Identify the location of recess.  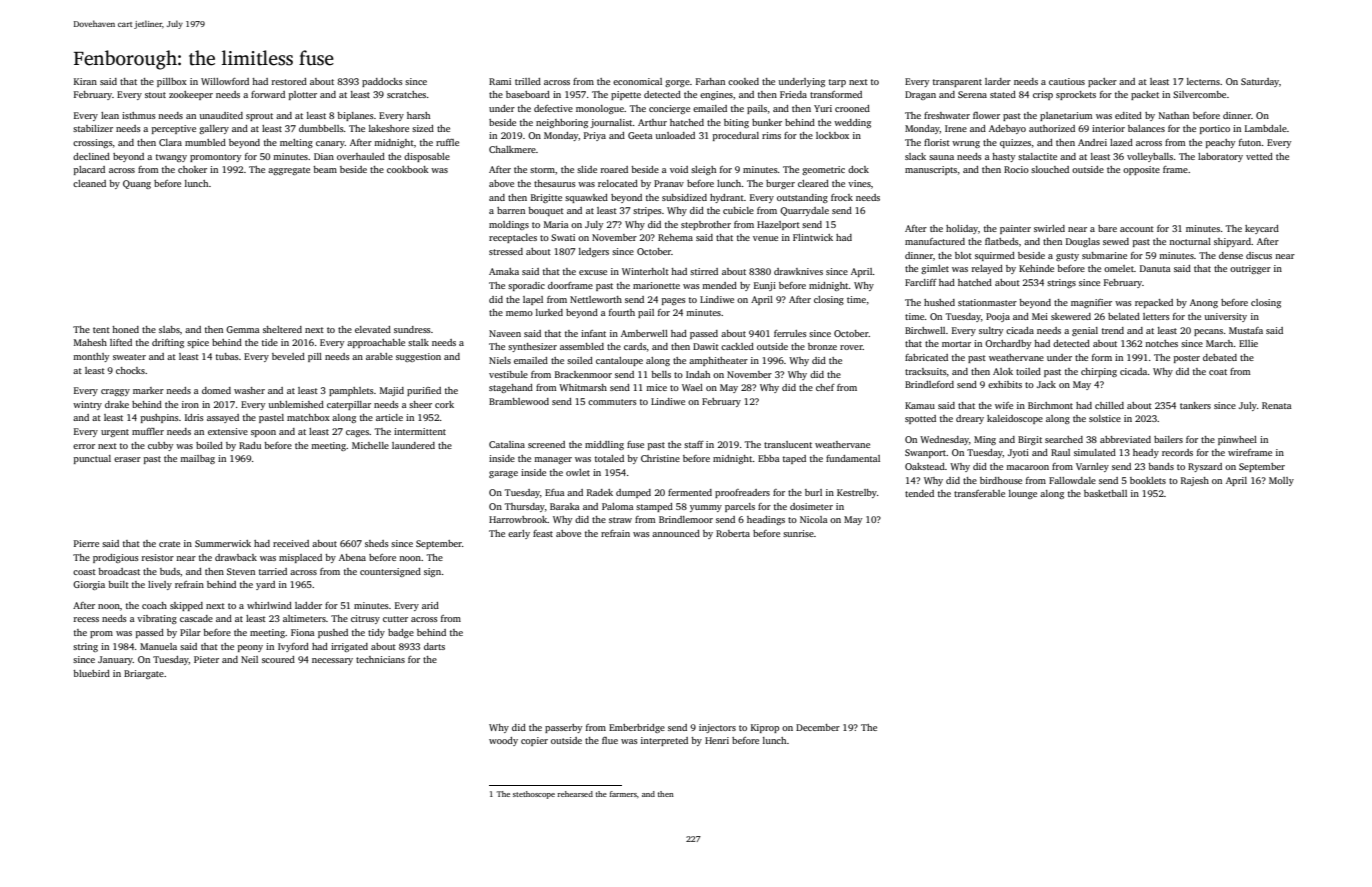
(86, 619).
